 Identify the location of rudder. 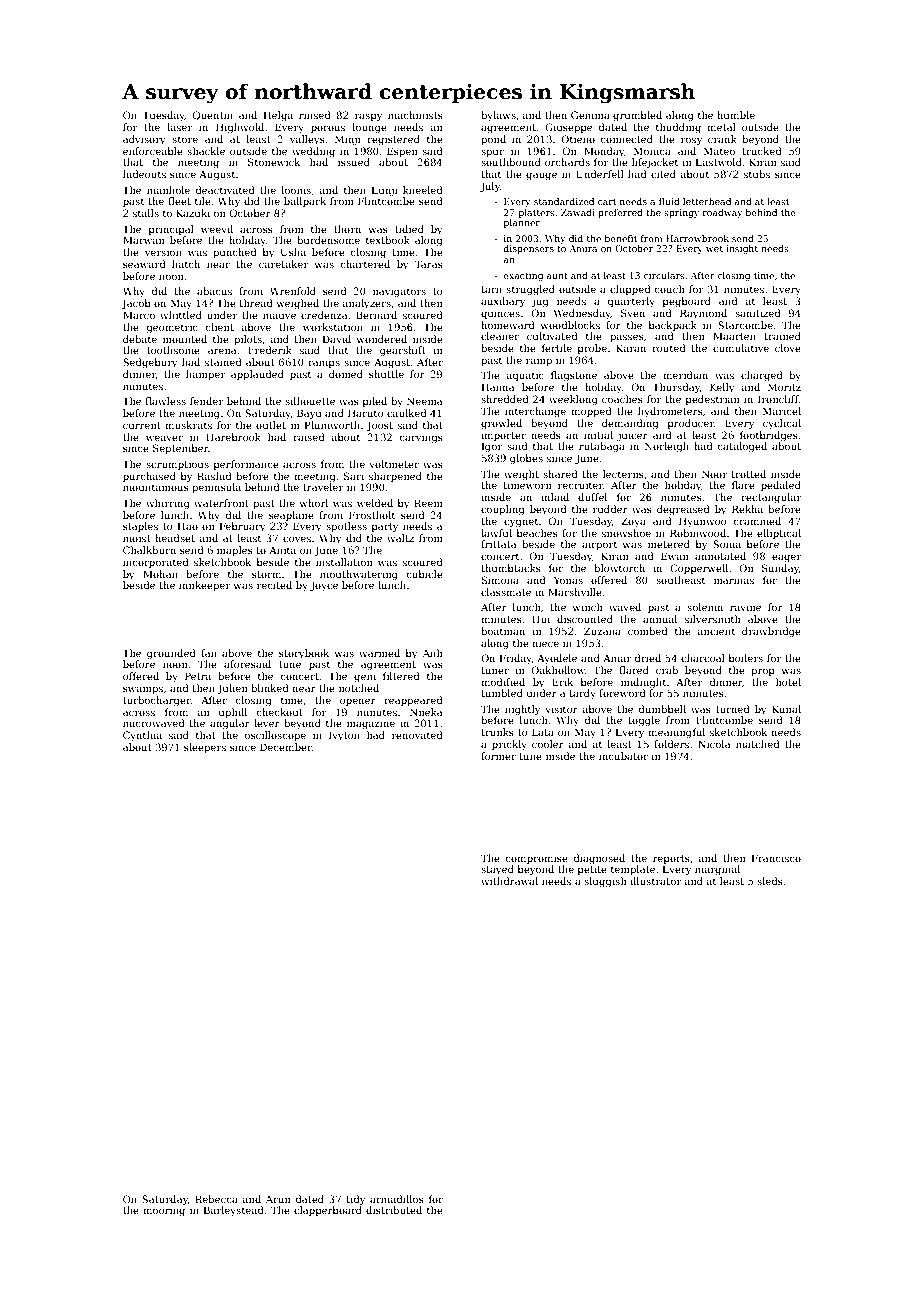
(610, 509).
